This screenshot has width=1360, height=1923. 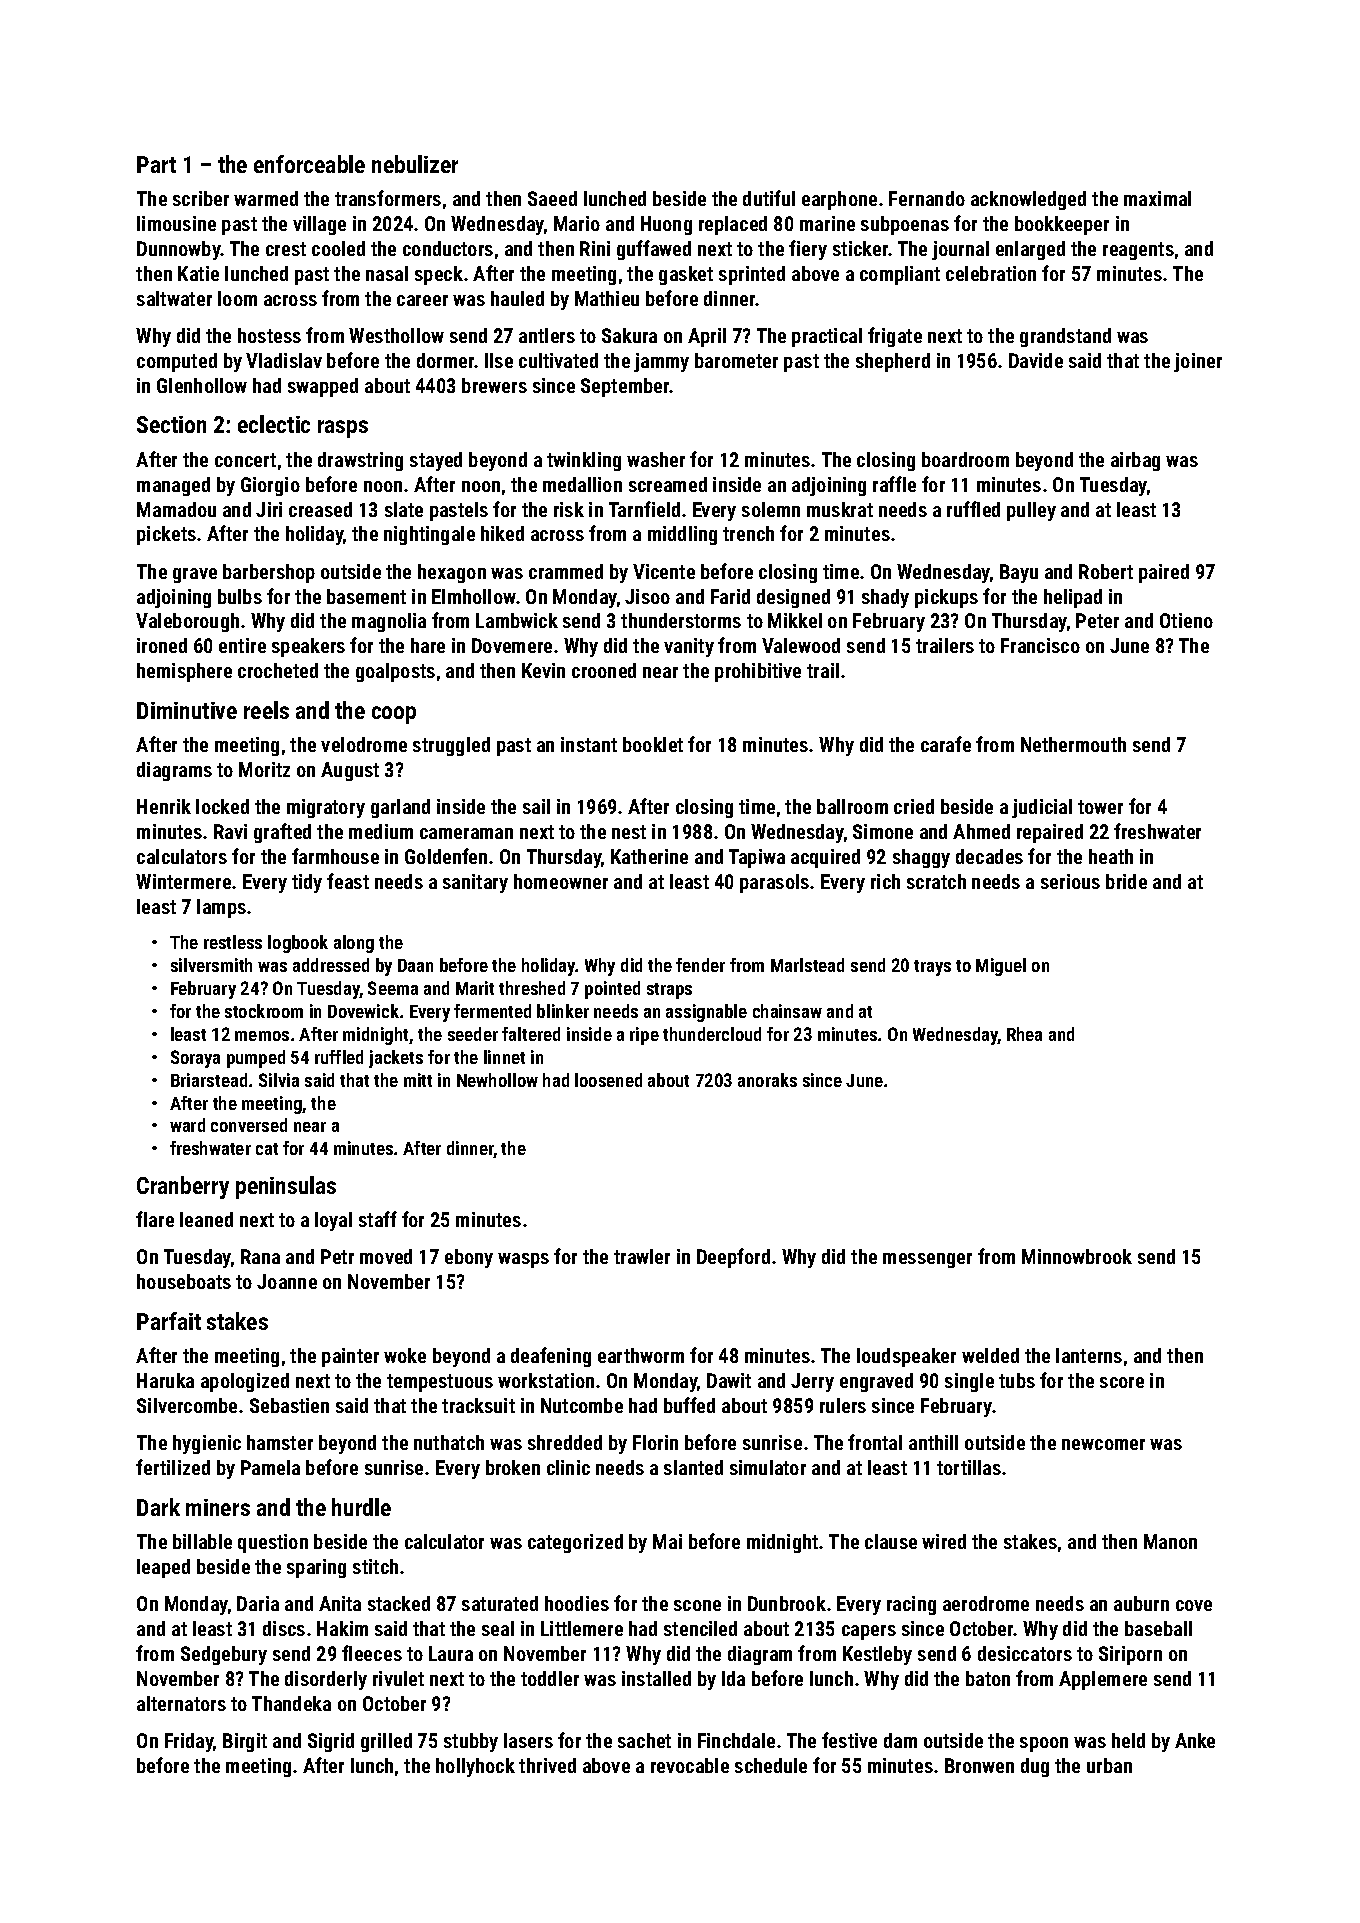 What do you see at coordinates (395, 672) in the screenshot?
I see `goalposts` at bounding box center [395, 672].
